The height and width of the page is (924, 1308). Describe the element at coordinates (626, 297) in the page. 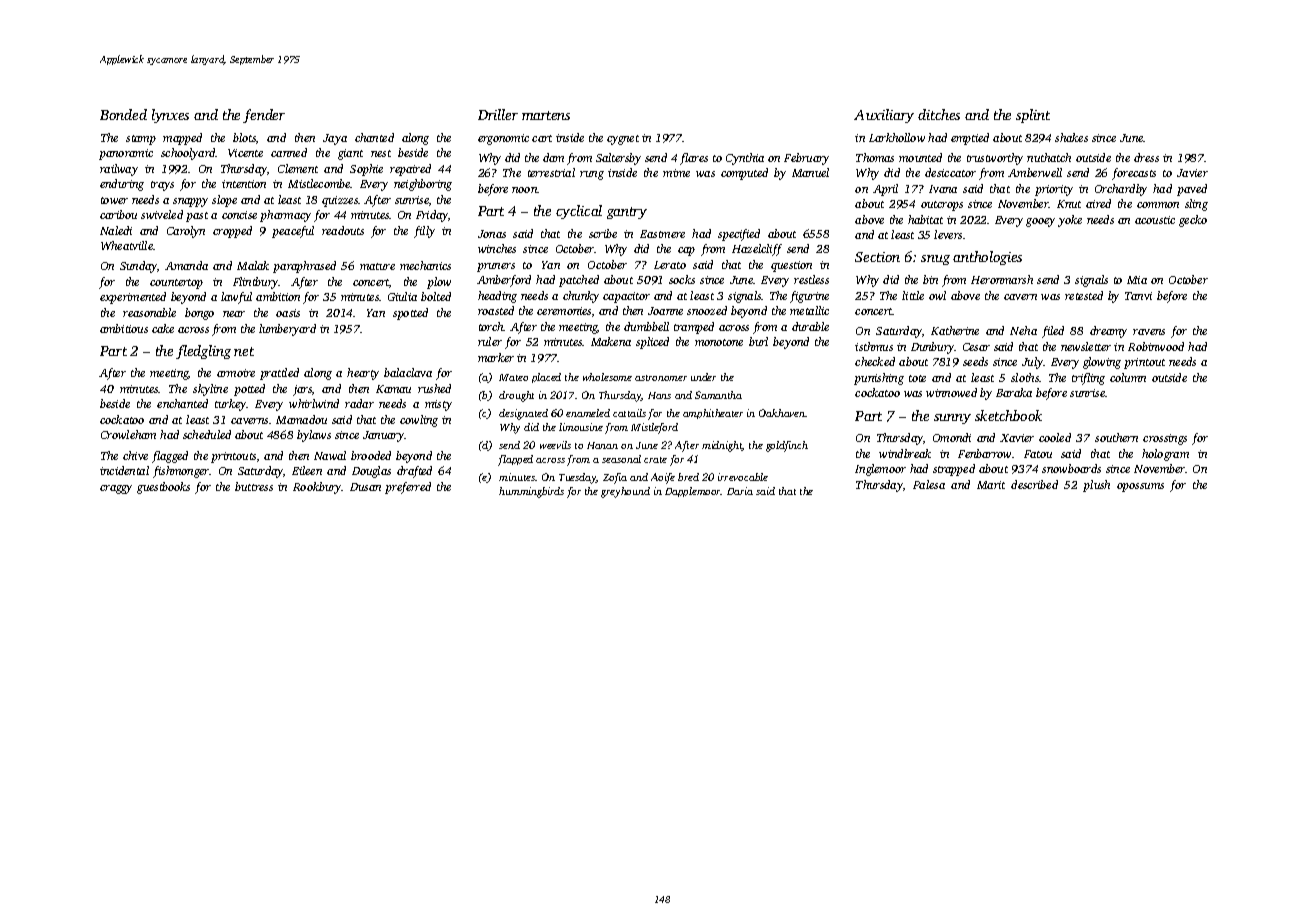

I see `capacitor` at that location.
